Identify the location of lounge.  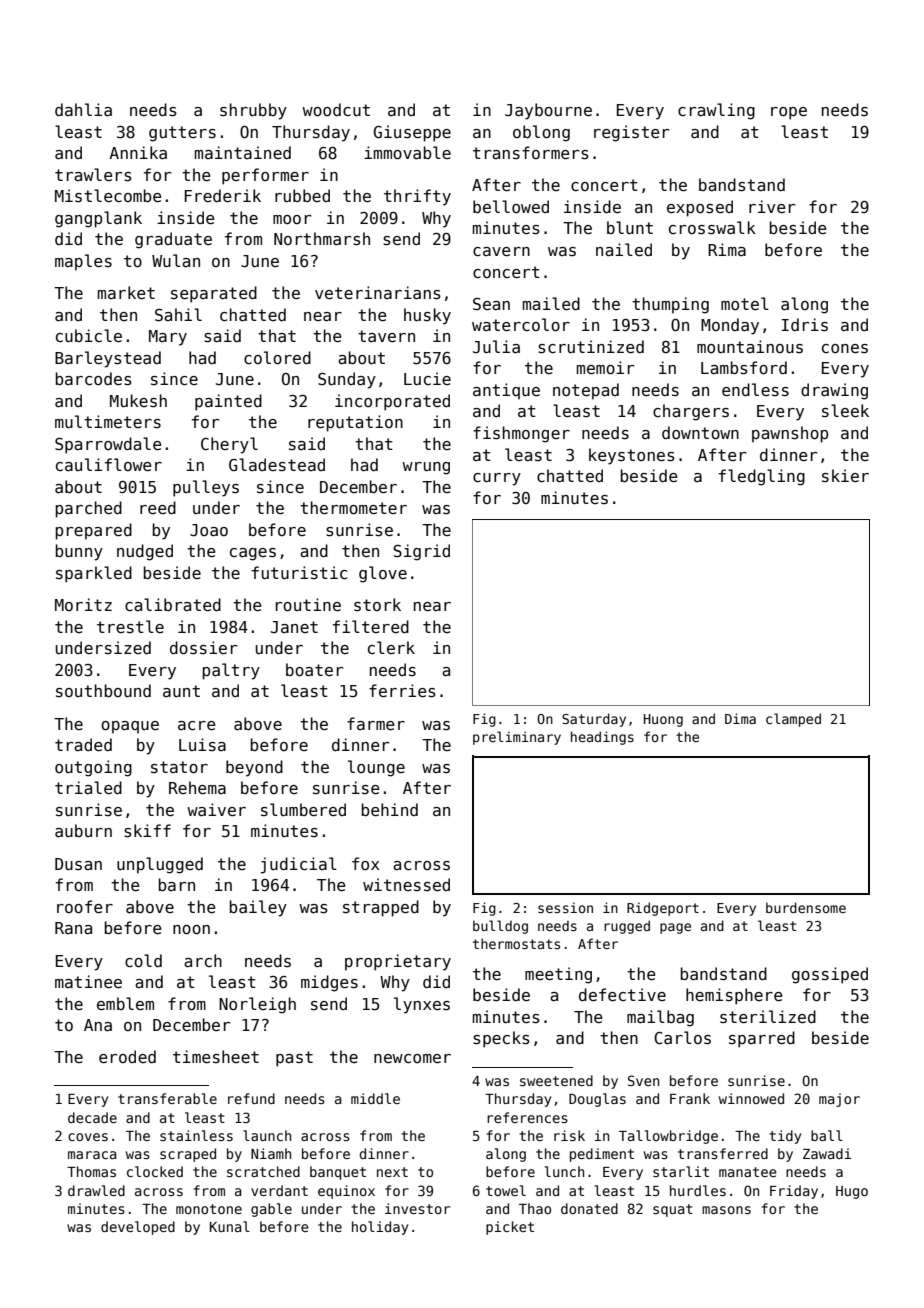
(376, 768).
